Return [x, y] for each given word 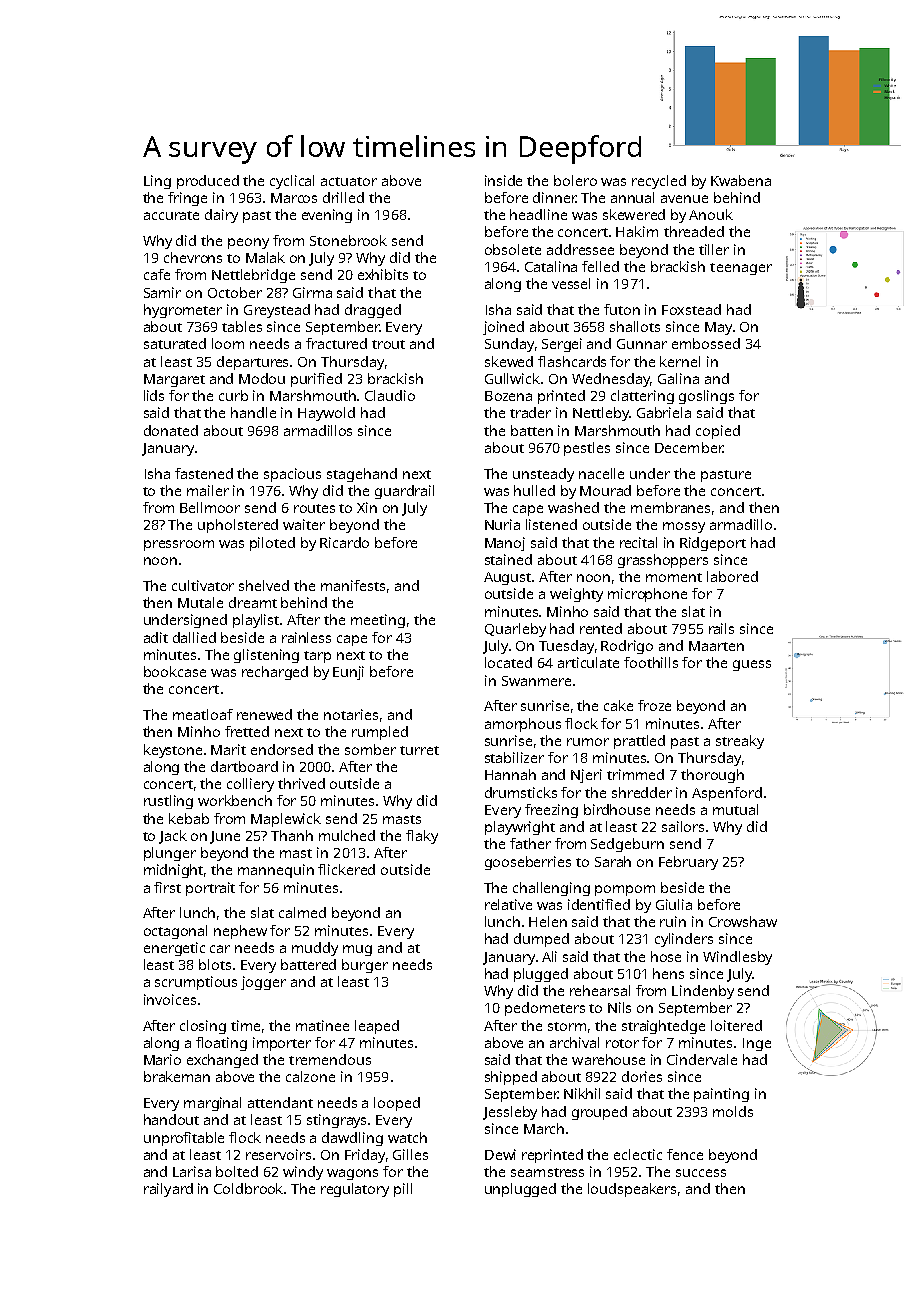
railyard [168, 1190]
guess [752, 665]
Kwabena [741, 180]
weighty [576, 595]
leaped [377, 1027]
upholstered [238, 526]
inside [503, 180]
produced [208, 182]
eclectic [638, 1154]
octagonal [175, 932]
